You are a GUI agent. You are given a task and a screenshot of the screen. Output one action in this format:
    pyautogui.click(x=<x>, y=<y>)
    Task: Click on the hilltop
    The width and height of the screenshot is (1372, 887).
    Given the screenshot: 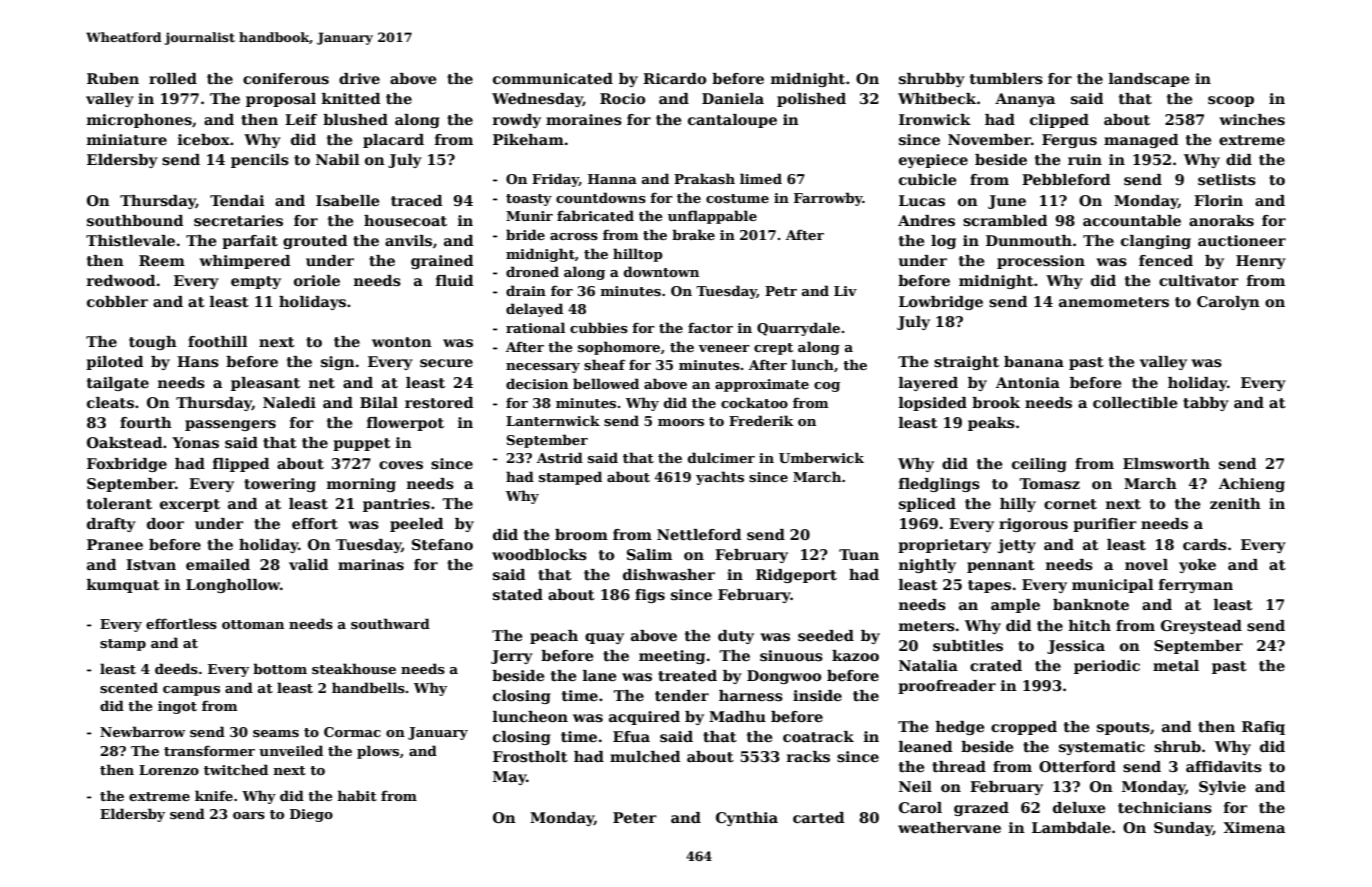 What is the action you would take?
    pyautogui.click(x=638, y=255)
